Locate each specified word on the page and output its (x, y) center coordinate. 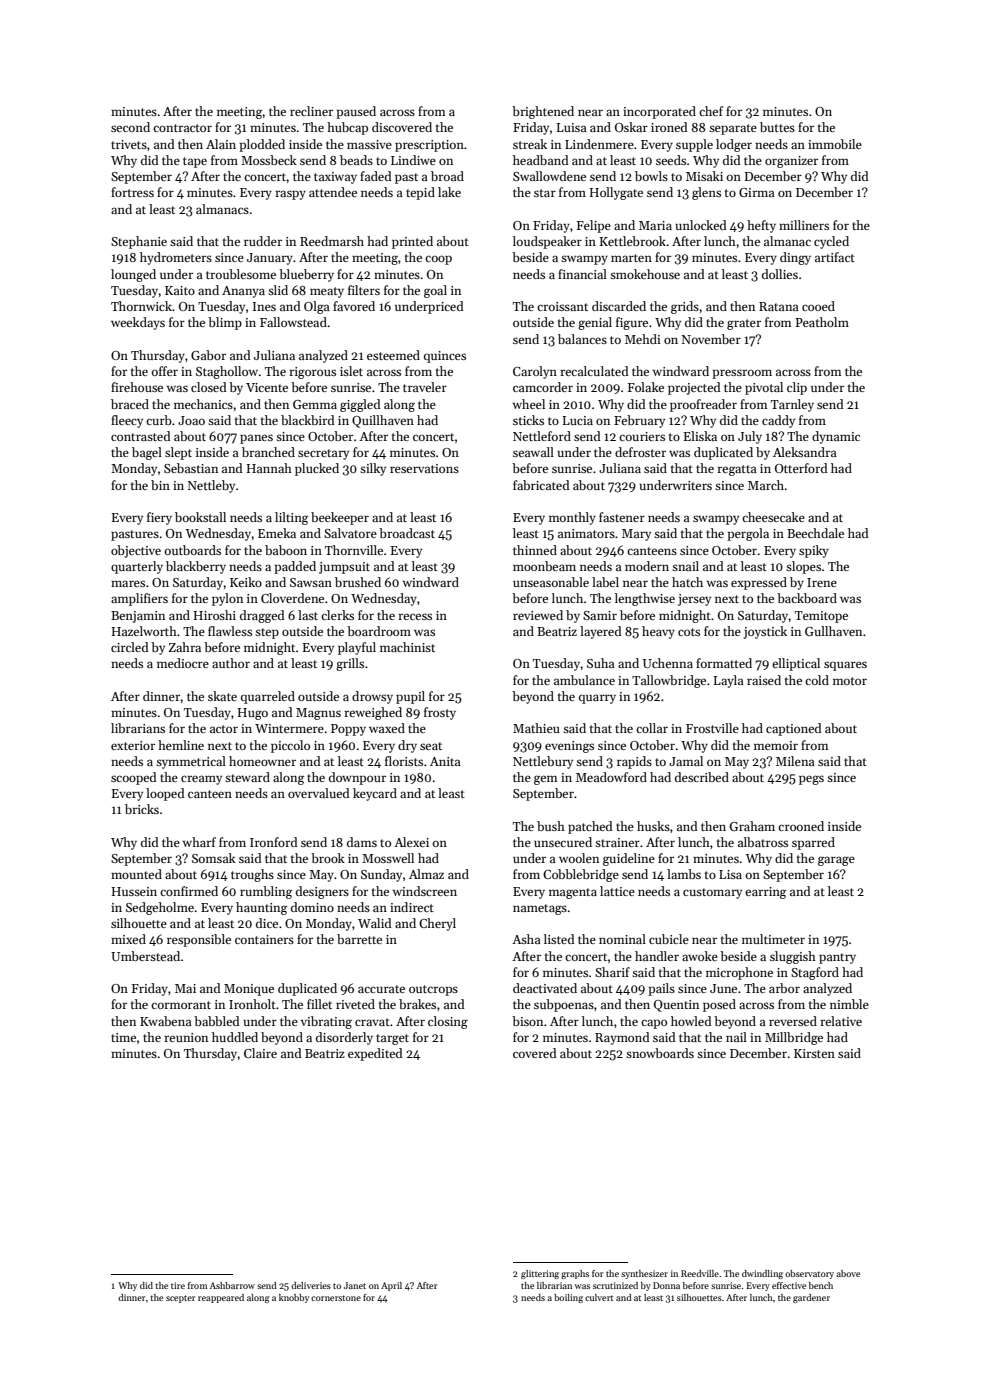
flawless (230, 631)
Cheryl (437, 924)
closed (208, 387)
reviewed (538, 615)
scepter (180, 1299)
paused (356, 112)
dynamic (836, 437)
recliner (311, 111)
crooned (801, 826)
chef (711, 111)
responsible (199, 940)
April (391, 1286)
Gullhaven (833, 631)
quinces (445, 357)
